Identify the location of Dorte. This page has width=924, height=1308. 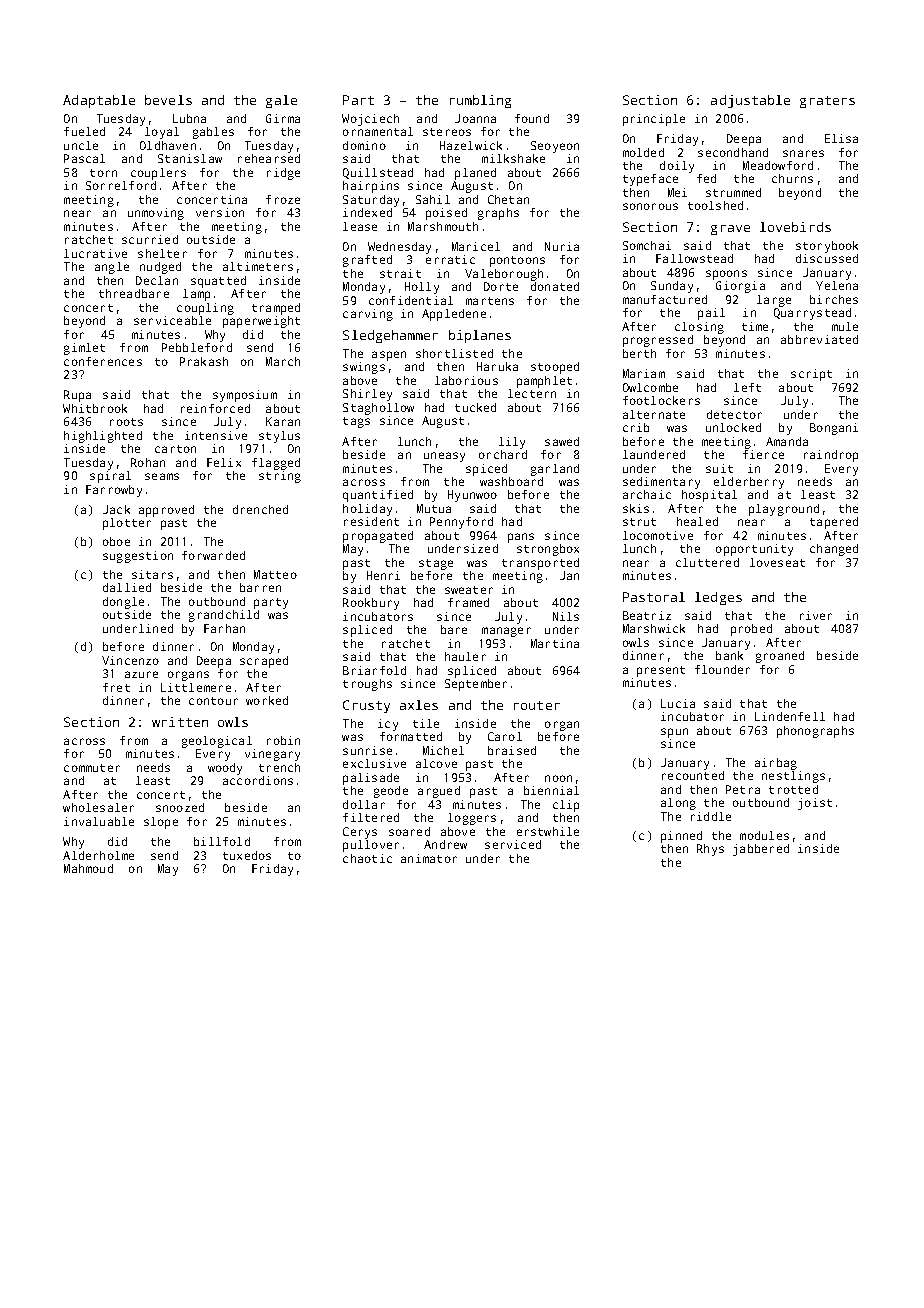
(501, 286).
